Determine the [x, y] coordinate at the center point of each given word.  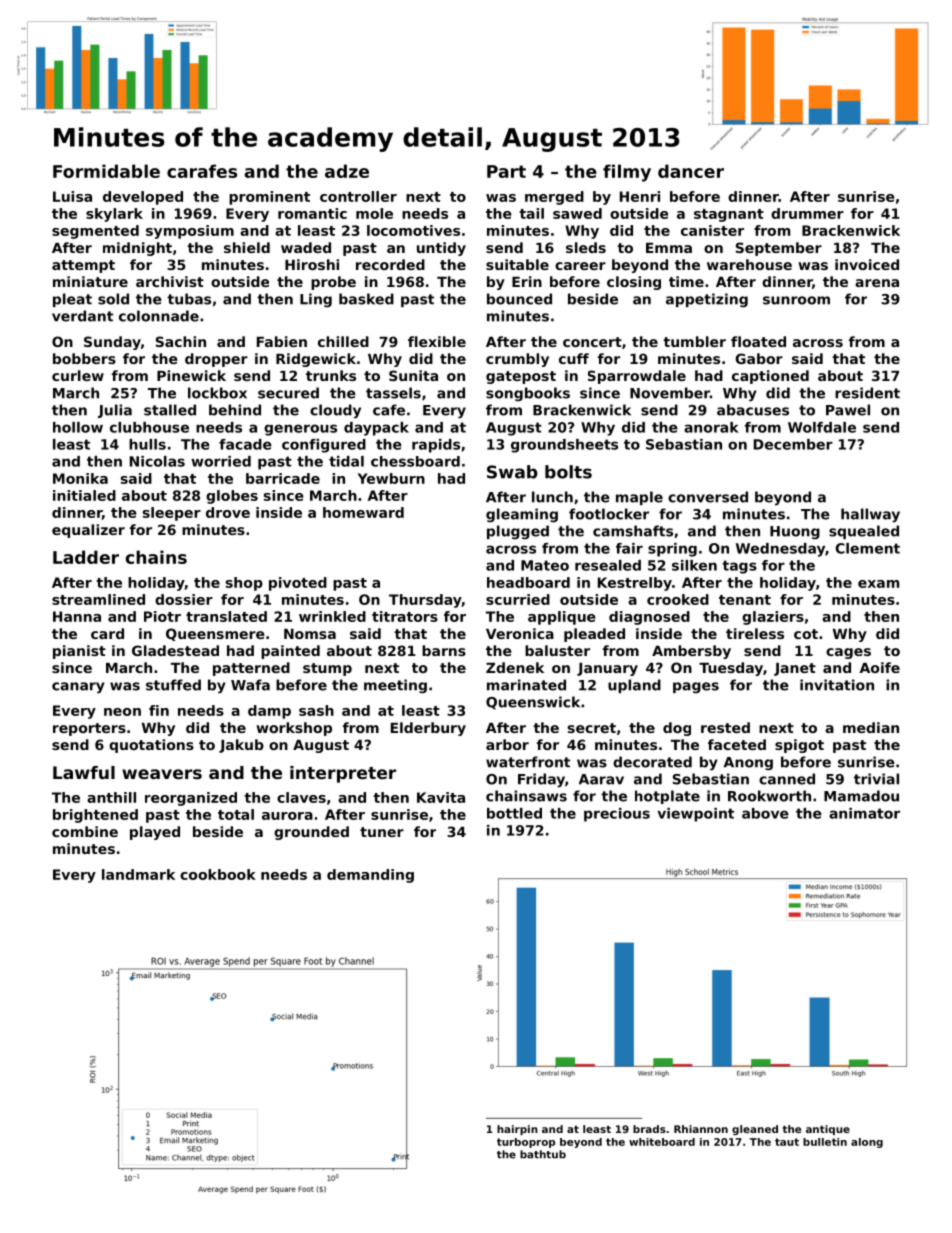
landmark [138, 874]
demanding [370, 876]
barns [444, 650]
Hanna [77, 616]
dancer [691, 171]
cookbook [218, 874]
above [765, 813]
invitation [837, 685]
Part [506, 171]
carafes [202, 171]
